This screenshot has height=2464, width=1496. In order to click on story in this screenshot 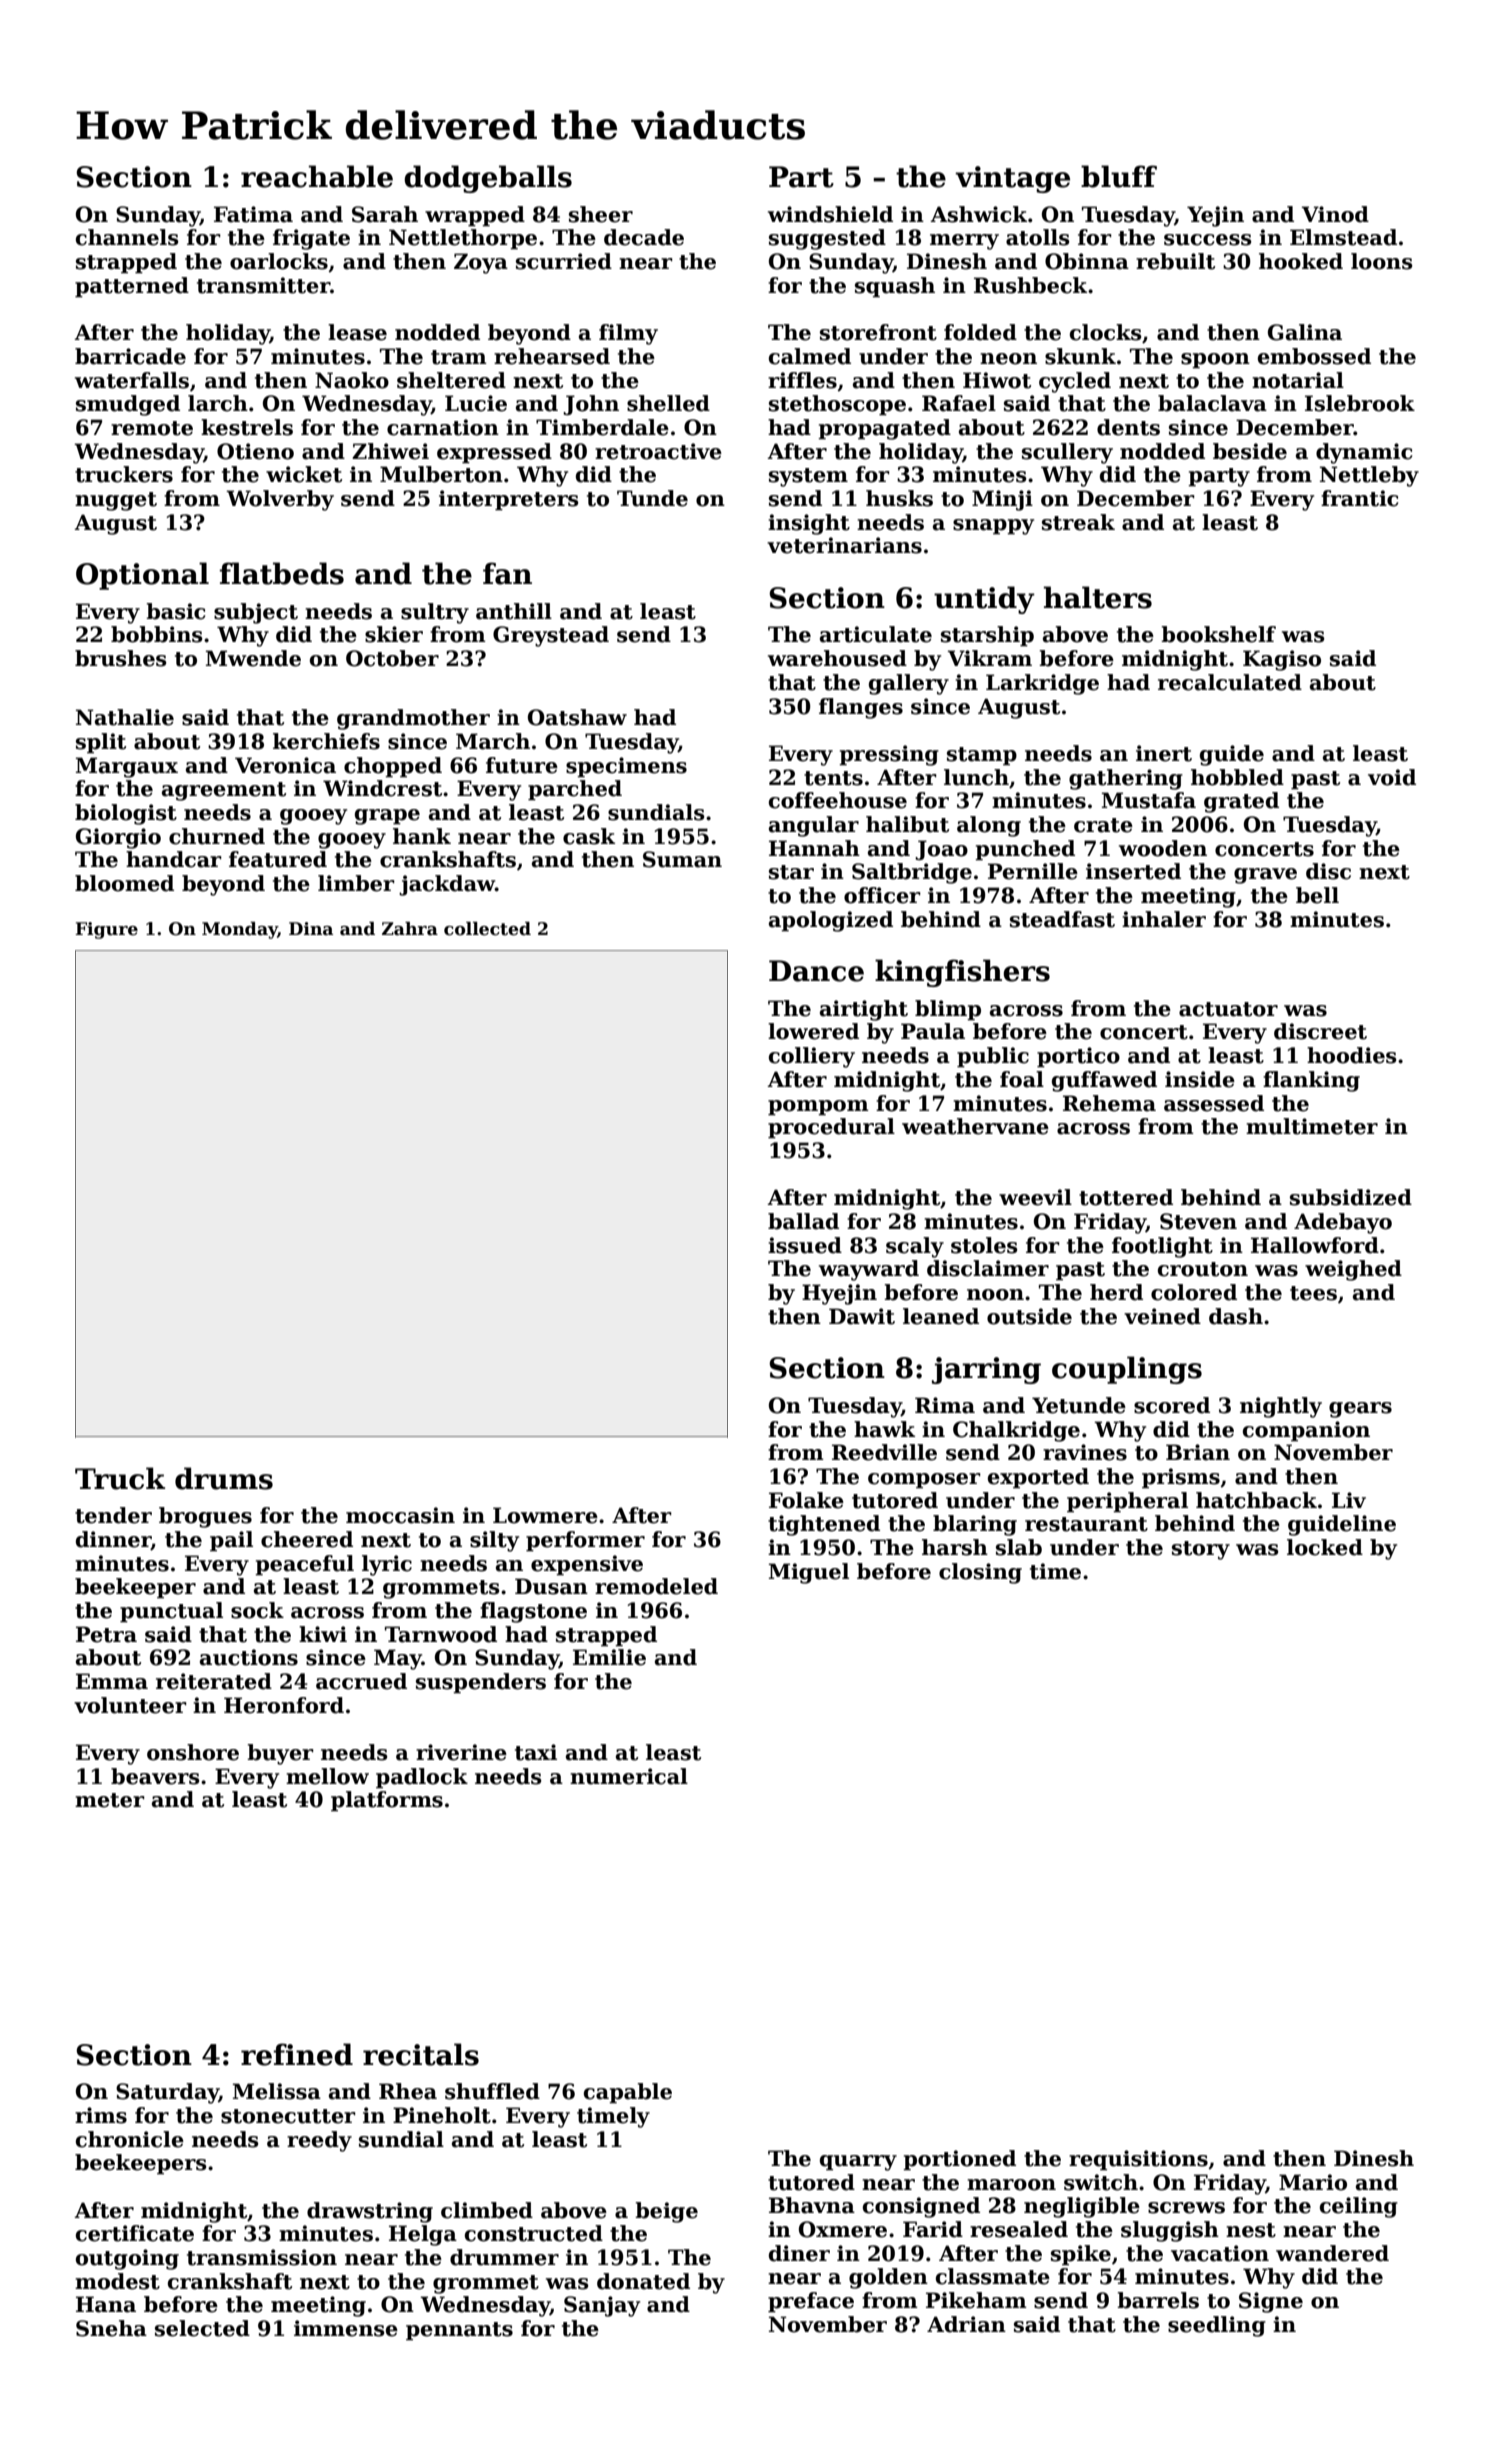, I will do `click(1201, 1550)`.
